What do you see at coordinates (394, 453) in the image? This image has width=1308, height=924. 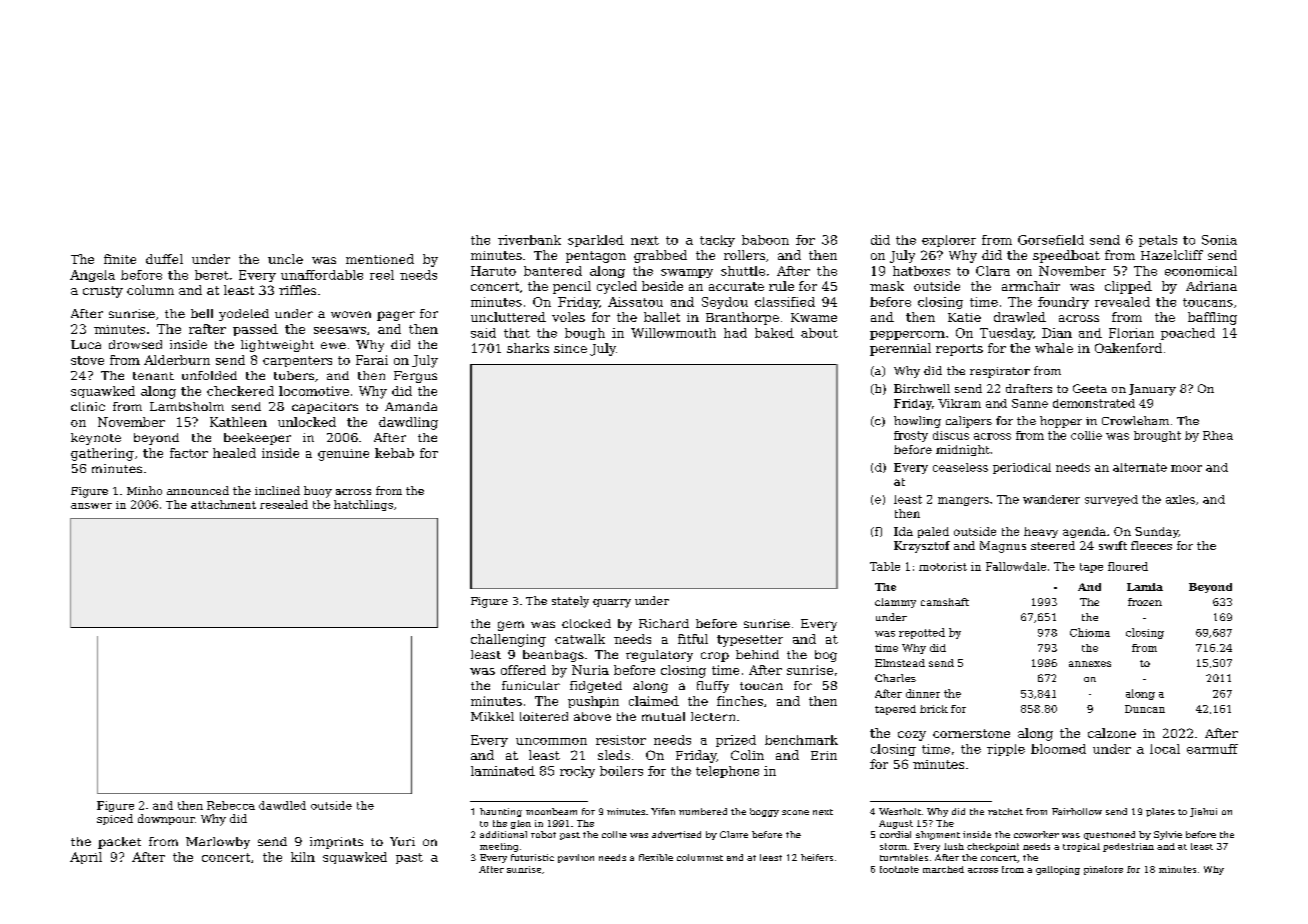 I see `kebab` at bounding box center [394, 453].
